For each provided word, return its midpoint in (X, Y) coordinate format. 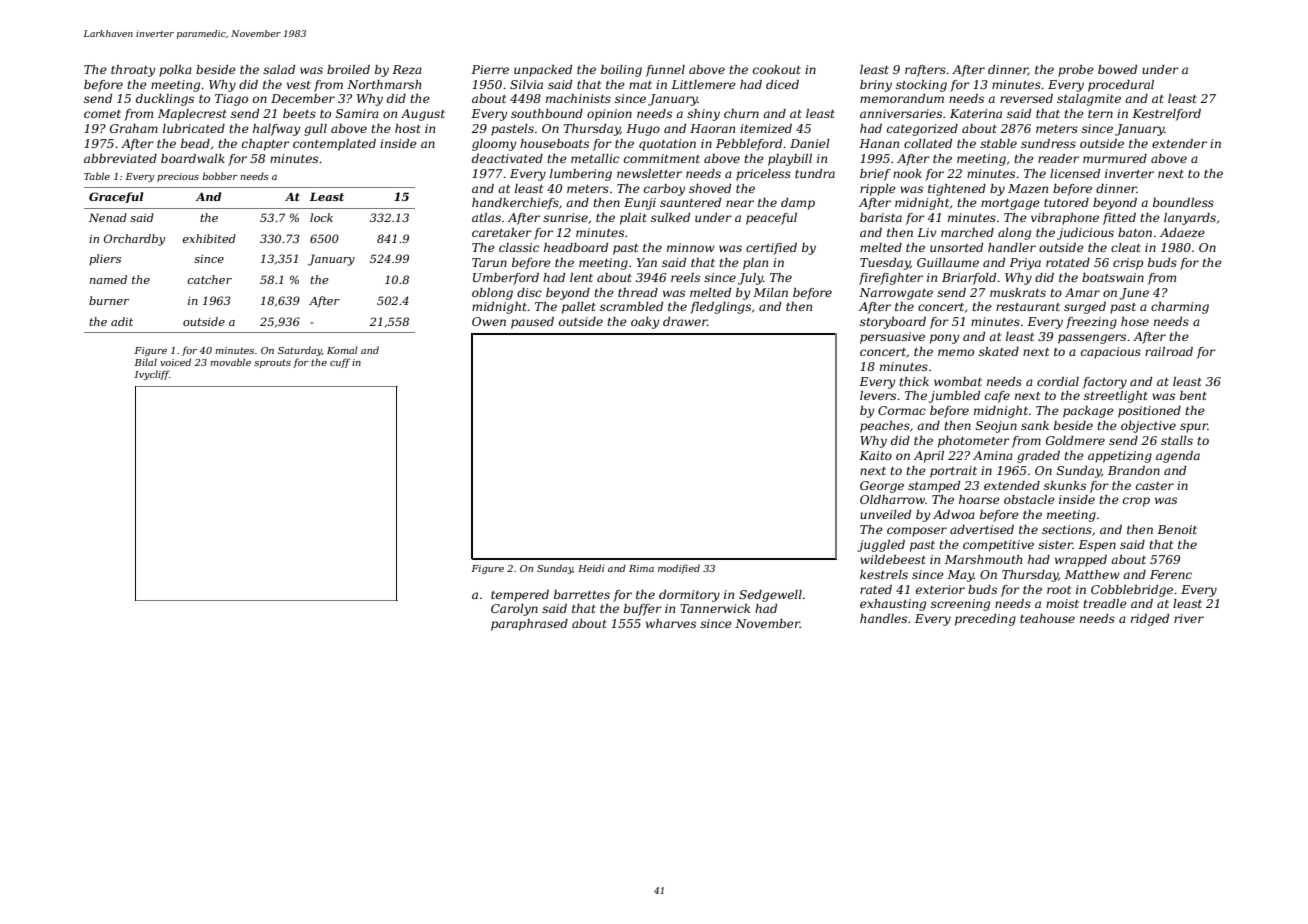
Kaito (875, 455)
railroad (1169, 351)
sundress (1048, 143)
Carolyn (514, 610)
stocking (921, 86)
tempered (520, 596)
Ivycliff (152, 375)
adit (122, 321)
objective (1148, 427)
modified (679, 569)
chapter (266, 145)
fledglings (720, 308)
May (960, 576)
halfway (276, 130)
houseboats (554, 143)
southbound (547, 113)
